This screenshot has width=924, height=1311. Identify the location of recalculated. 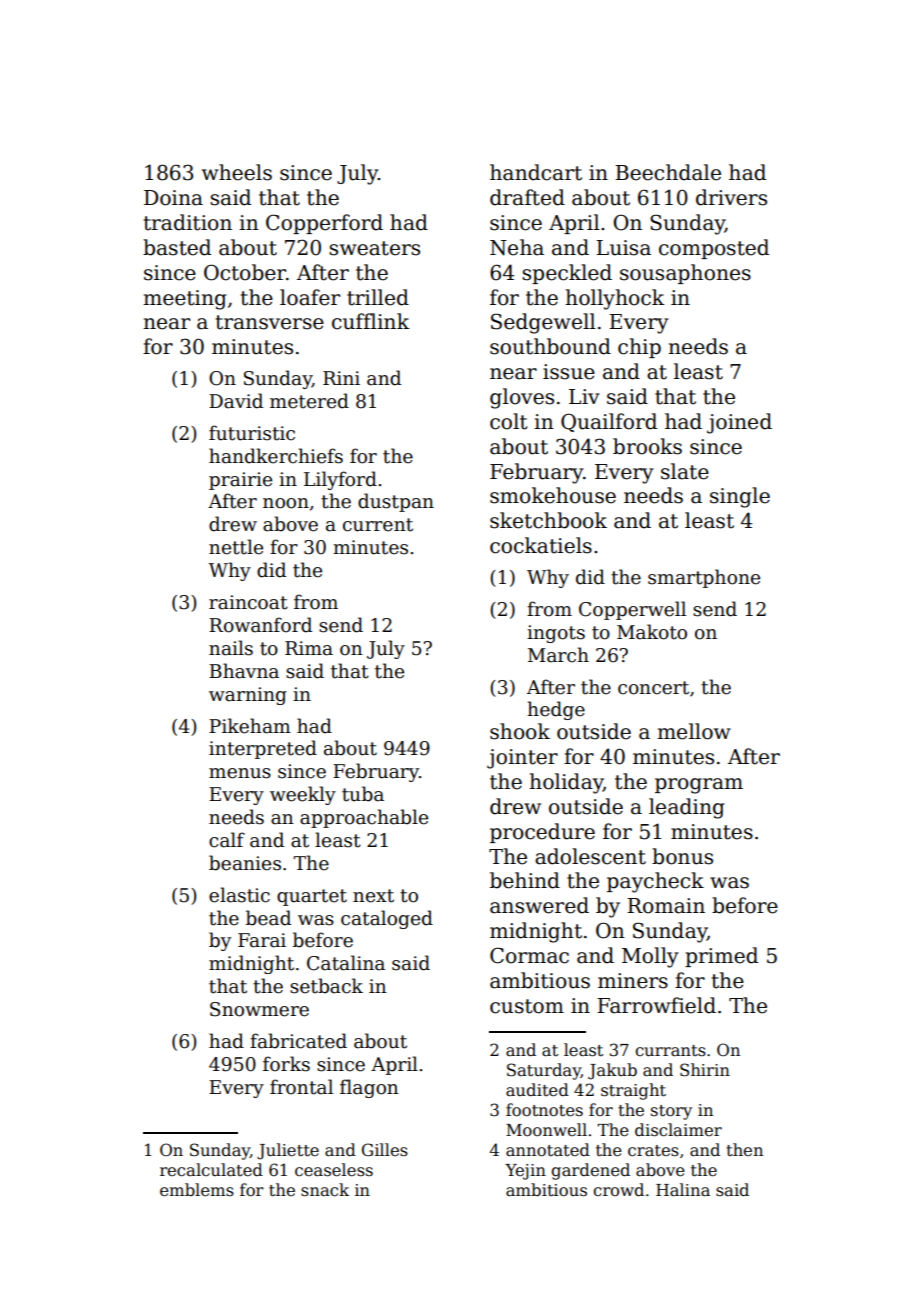
(211, 1170).
